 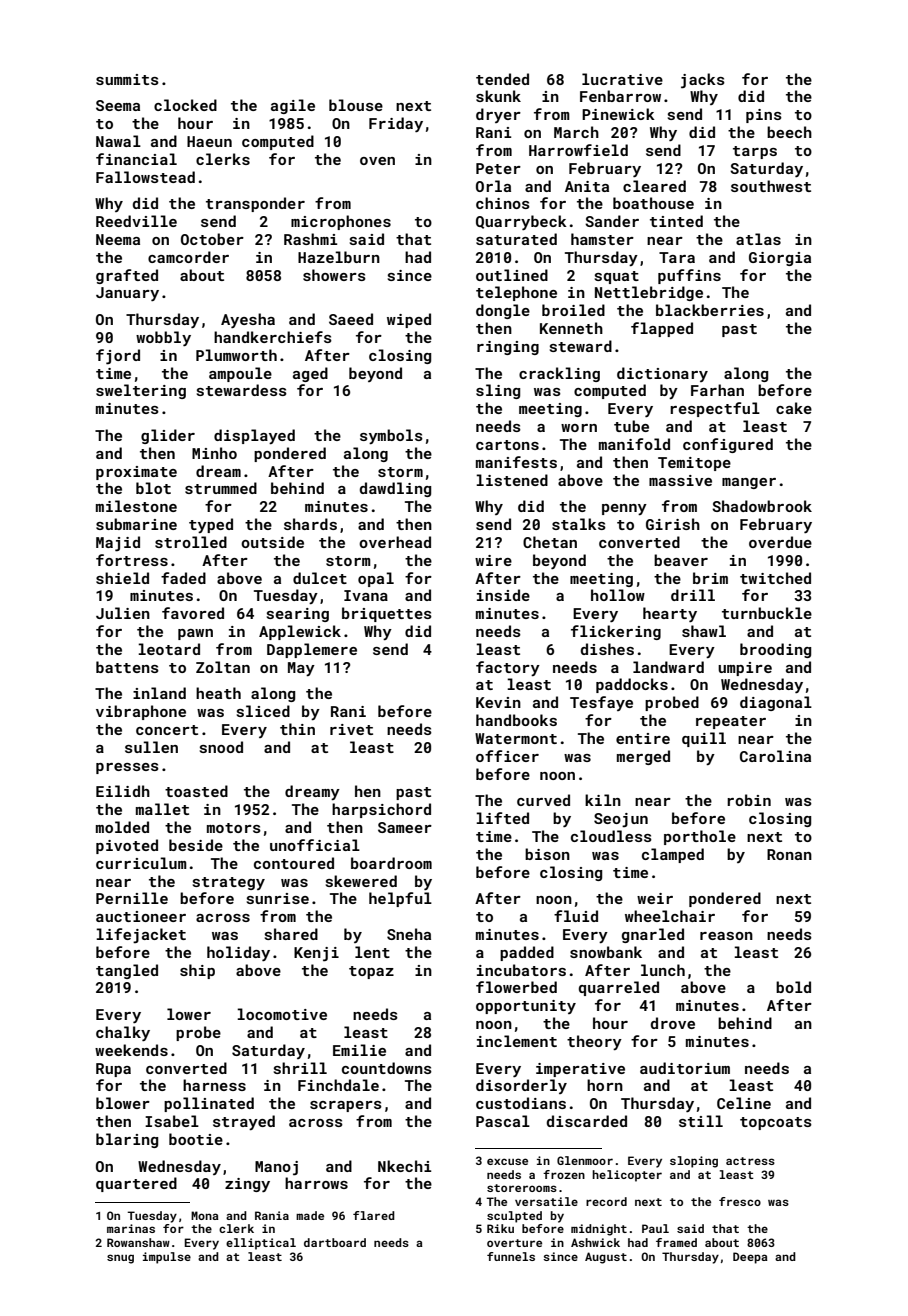 What do you see at coordinates (197, 971) in the screenshot?
I see `ship` at bounding box center [197, 971].
